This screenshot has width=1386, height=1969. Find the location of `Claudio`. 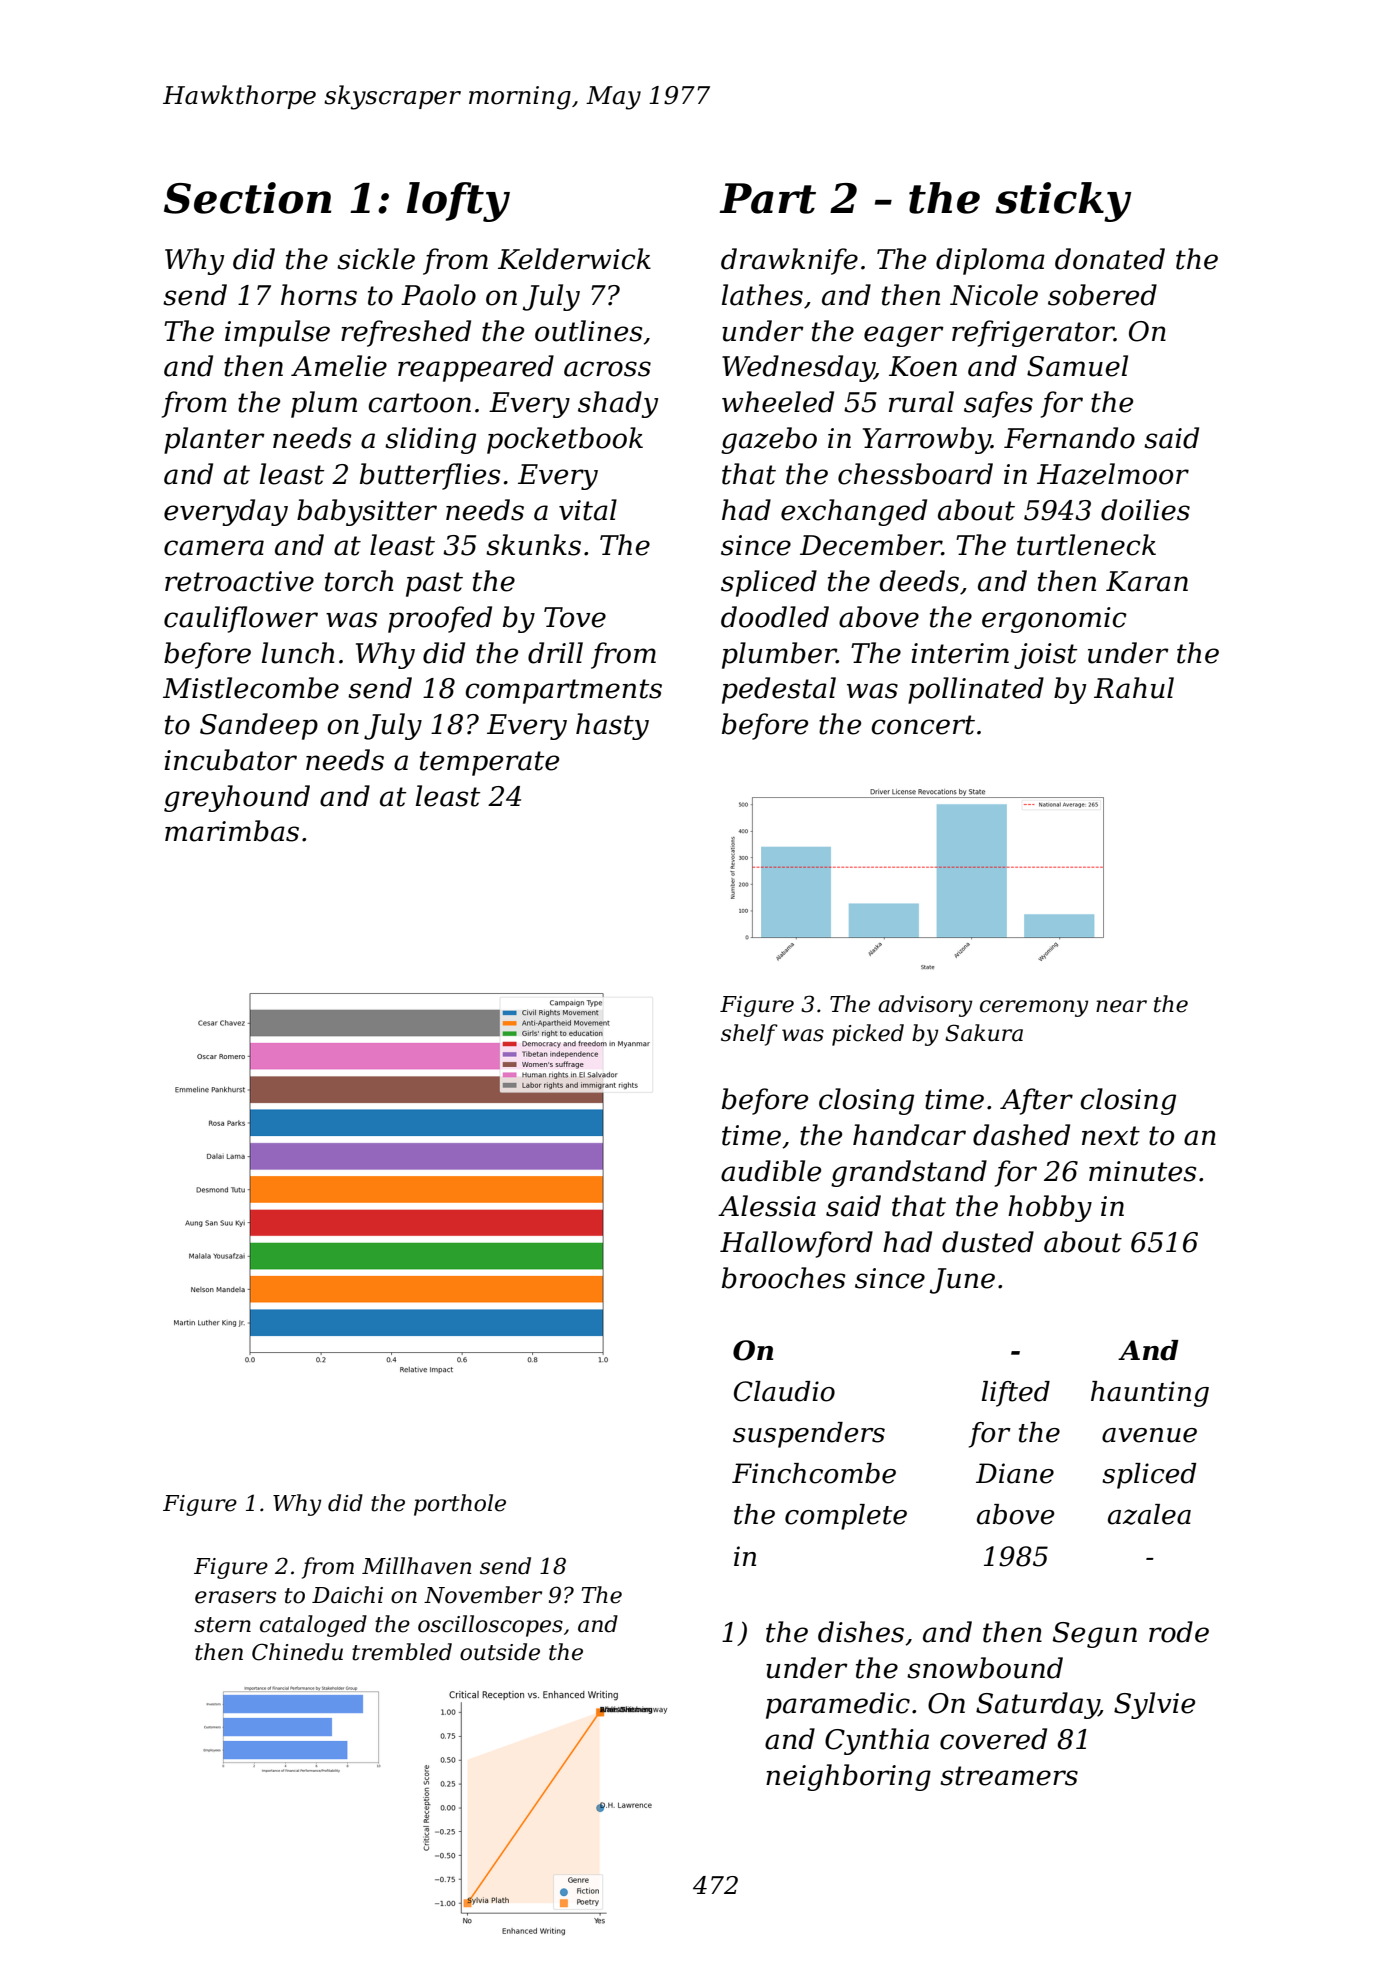

Claudio is located at coordinates (784, 1391).
